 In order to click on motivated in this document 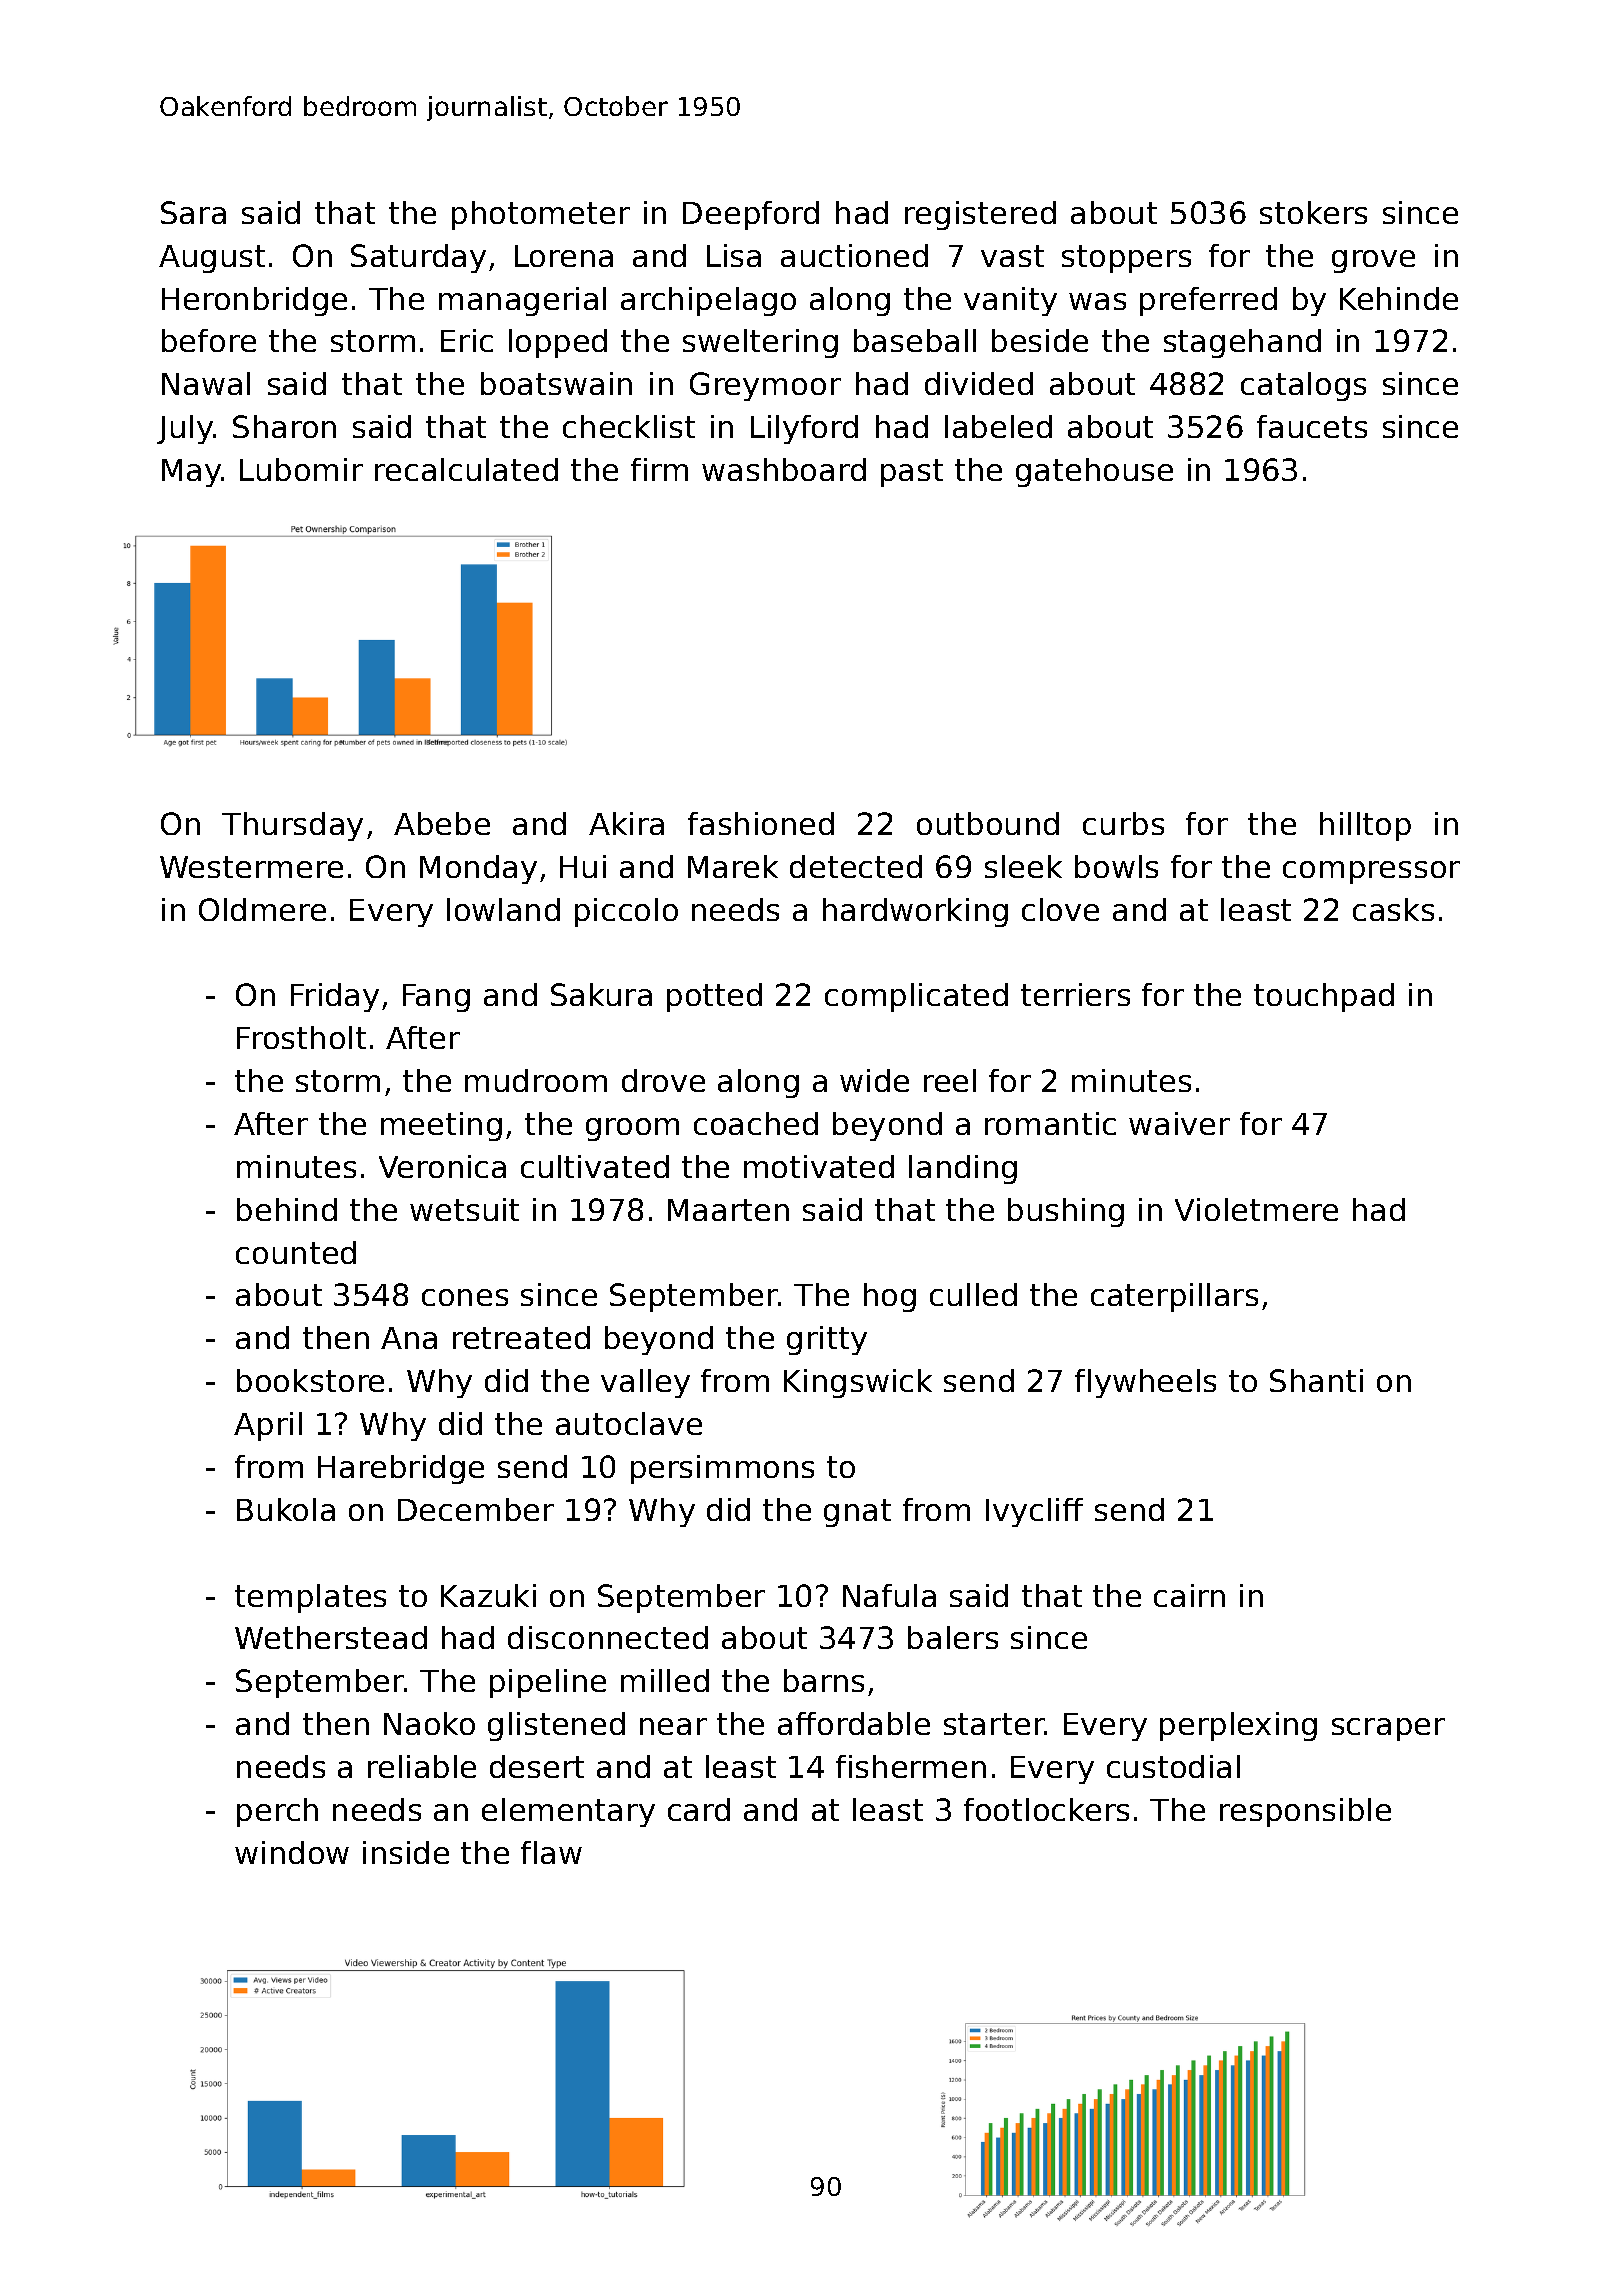, I will do `click(819, 1166)`.
